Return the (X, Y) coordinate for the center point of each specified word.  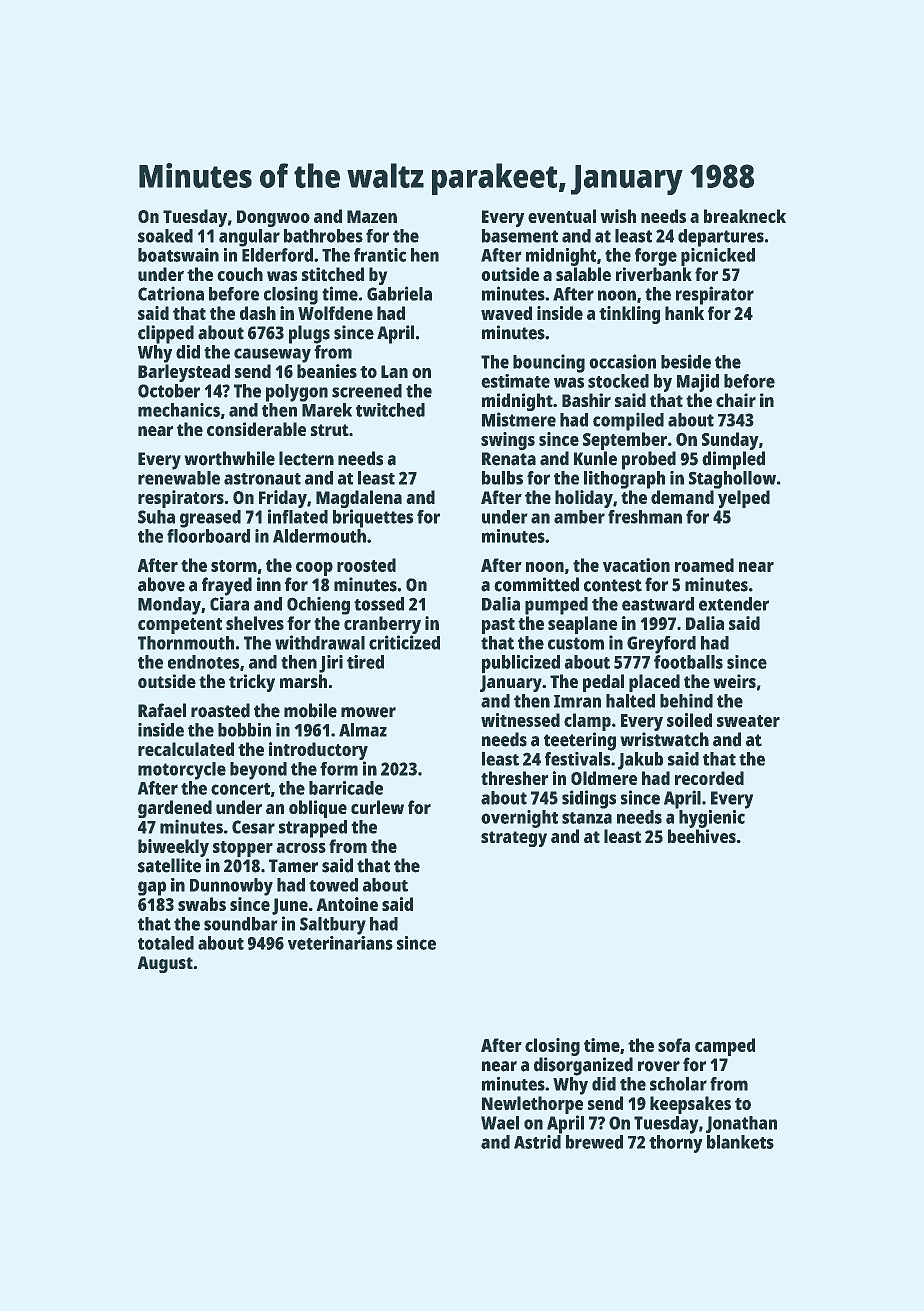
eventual (562, 216)
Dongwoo (273, 218)
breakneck (745, 216)
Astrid (537, 1142)
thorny (675, 1144)
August (165, 964)
